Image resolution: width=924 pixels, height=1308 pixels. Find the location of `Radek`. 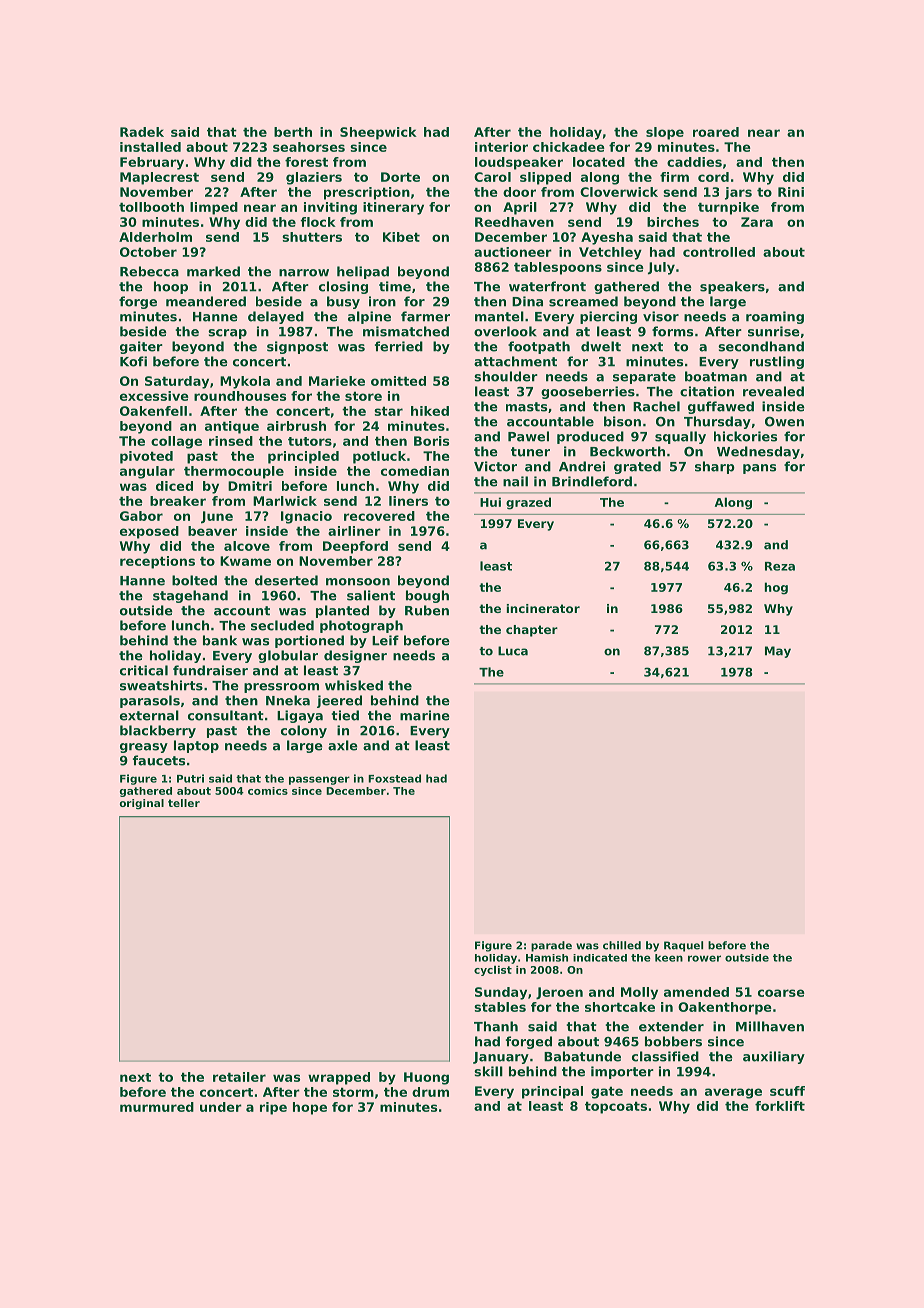

Radek is located at coordinates (142, 132).
